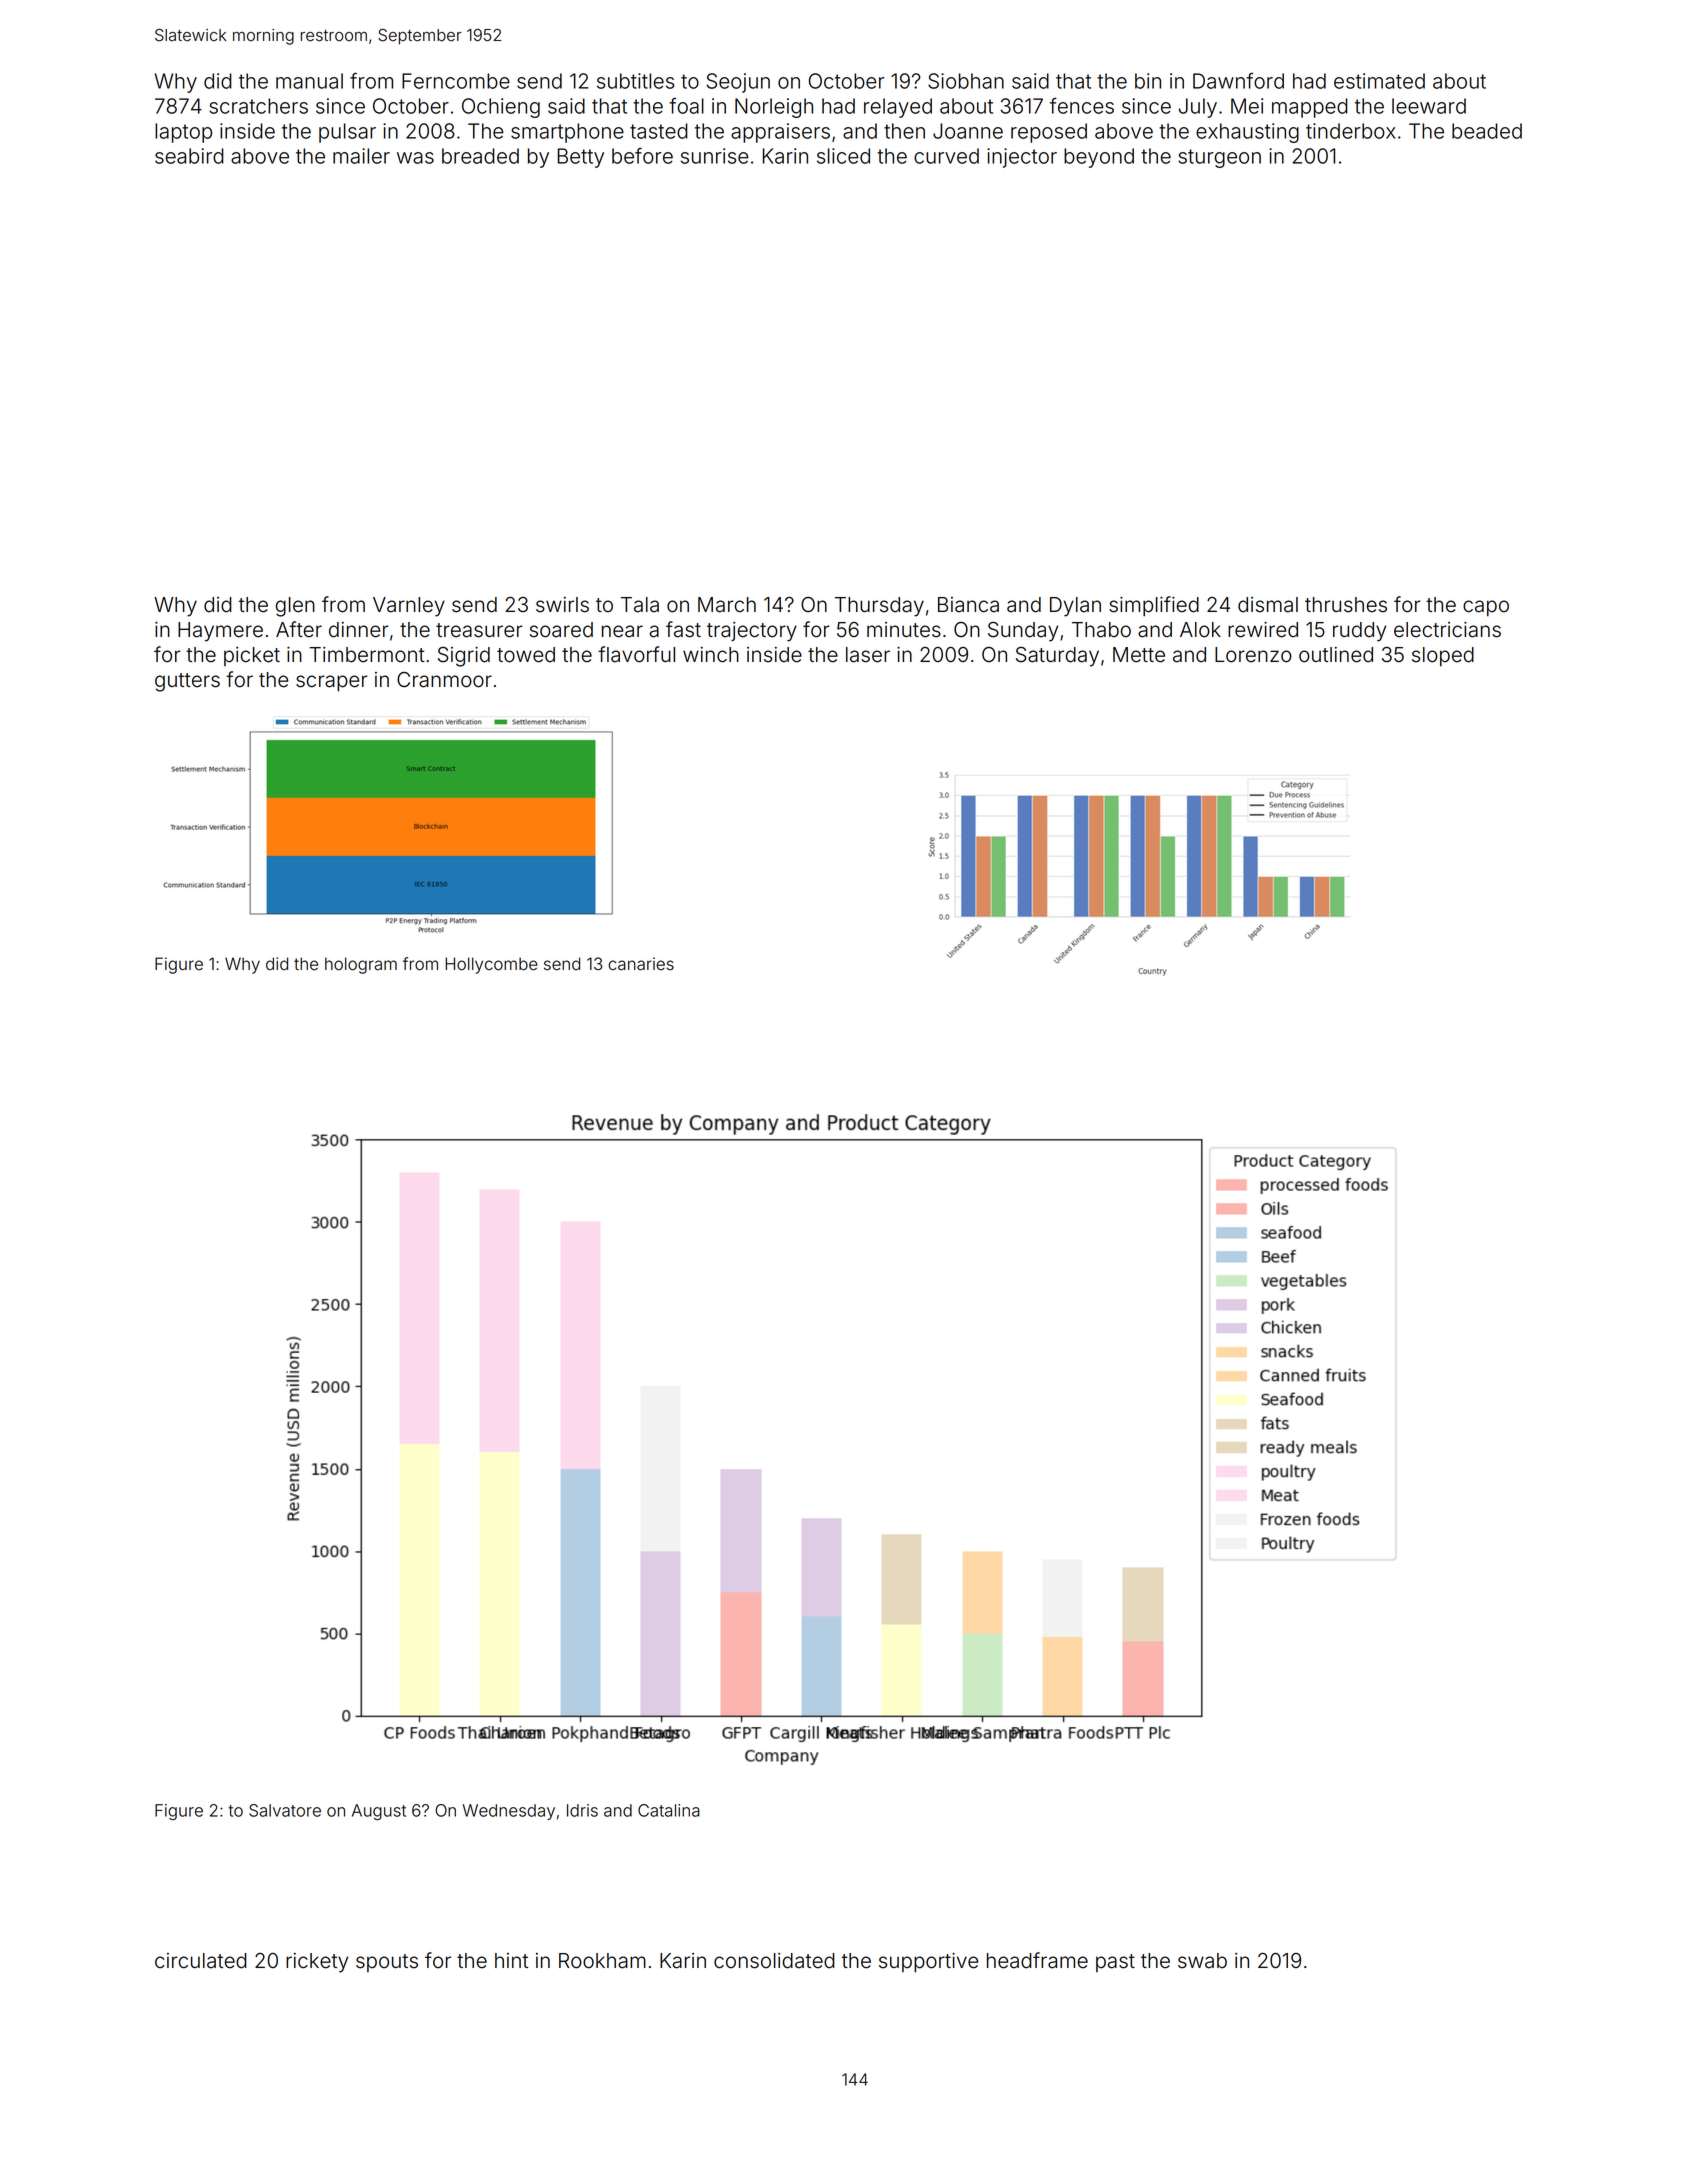  What do you see at coordinates (1202, 1961) in the screenshot?
I see `swab` at bounding box center [1202, 1961].
